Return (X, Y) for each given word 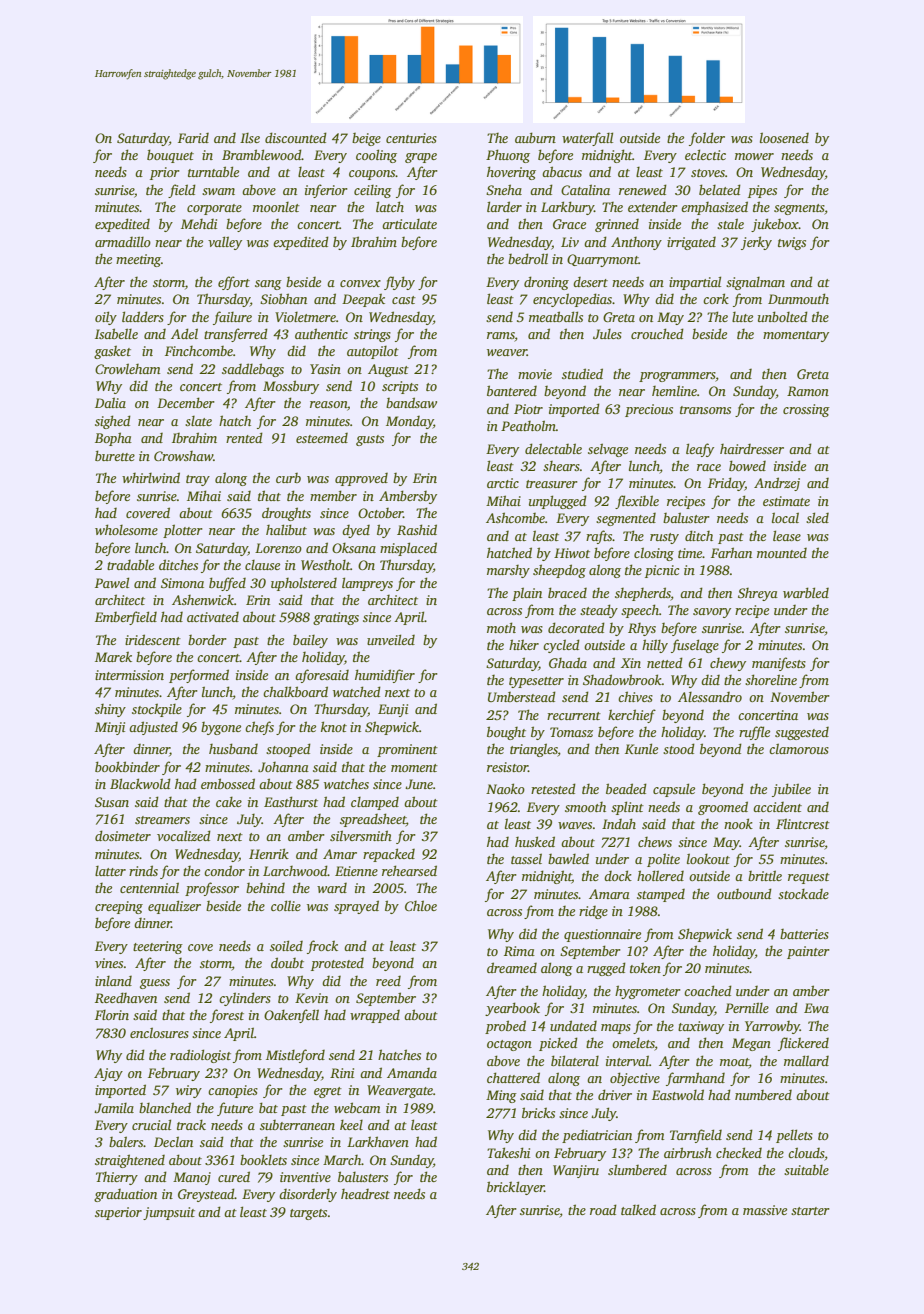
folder (707, 139)
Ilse (250, 138)
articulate (409, 224)
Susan (112, 802)
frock (322, 947)
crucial (151, 1124)
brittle (765, 875)
